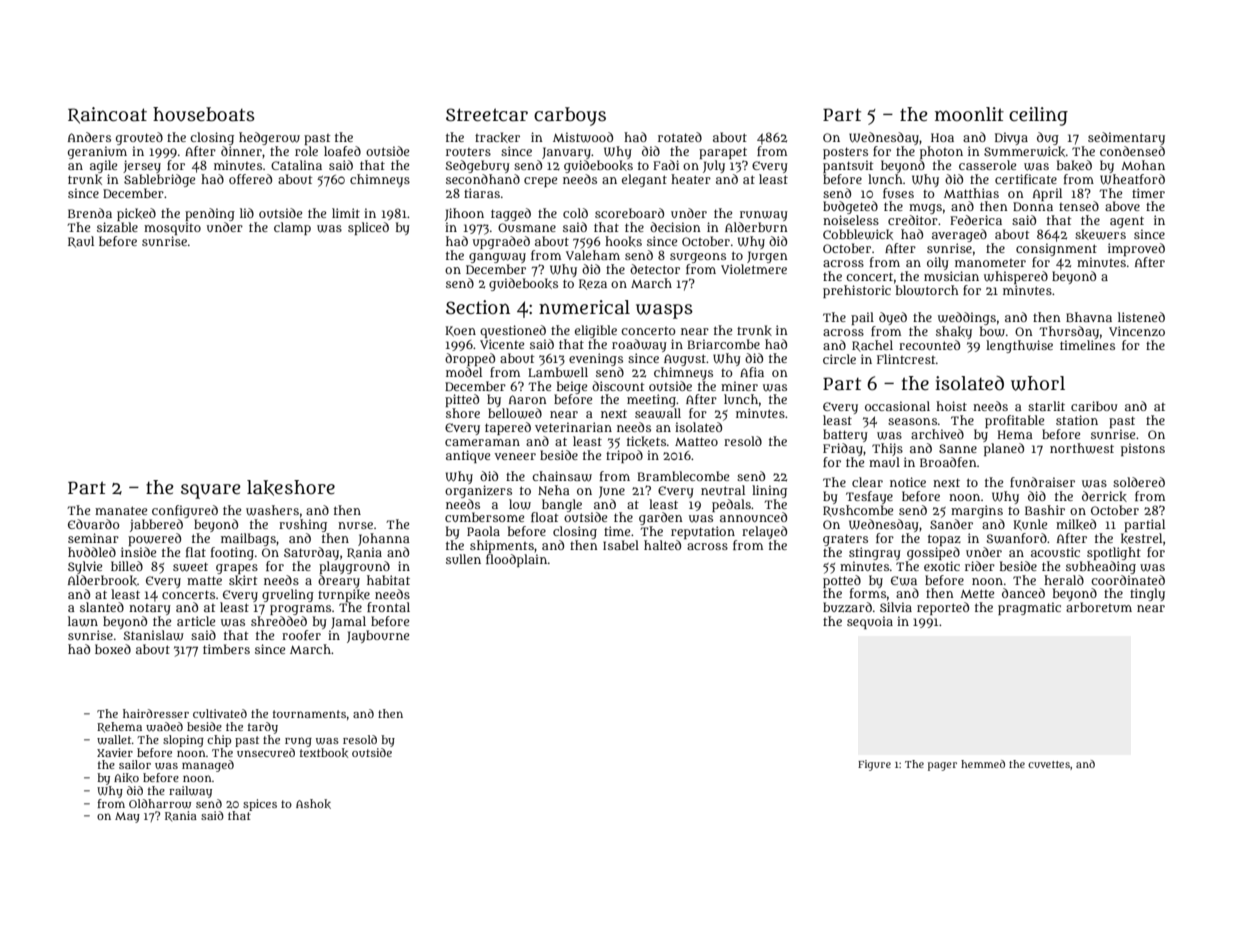 This document has height=952, width=1233. What do you see at coordinates (460, 331) in the document?
I see `Koen` at bounding box center [460, 331].
